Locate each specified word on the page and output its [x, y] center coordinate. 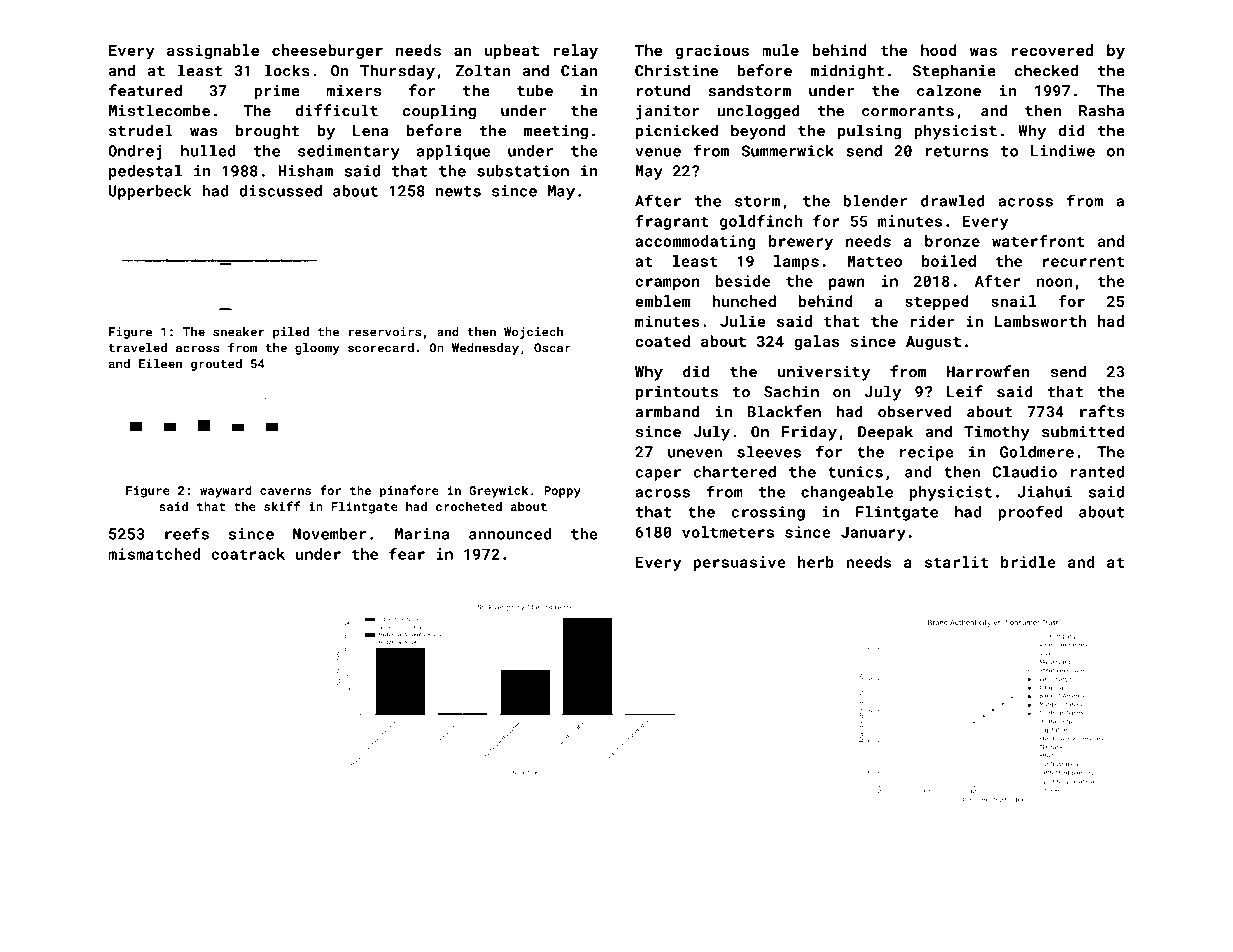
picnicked [677, 132]
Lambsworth [1040, 321]
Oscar [552, 348]
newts [458, 191]
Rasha [1101, 110]
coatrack [248, 554]
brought [267, 132]
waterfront [1038, 241]
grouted [216, 365]
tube [535, 90]
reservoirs [385, 332]
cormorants [908, 111]
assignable [213, 51]
